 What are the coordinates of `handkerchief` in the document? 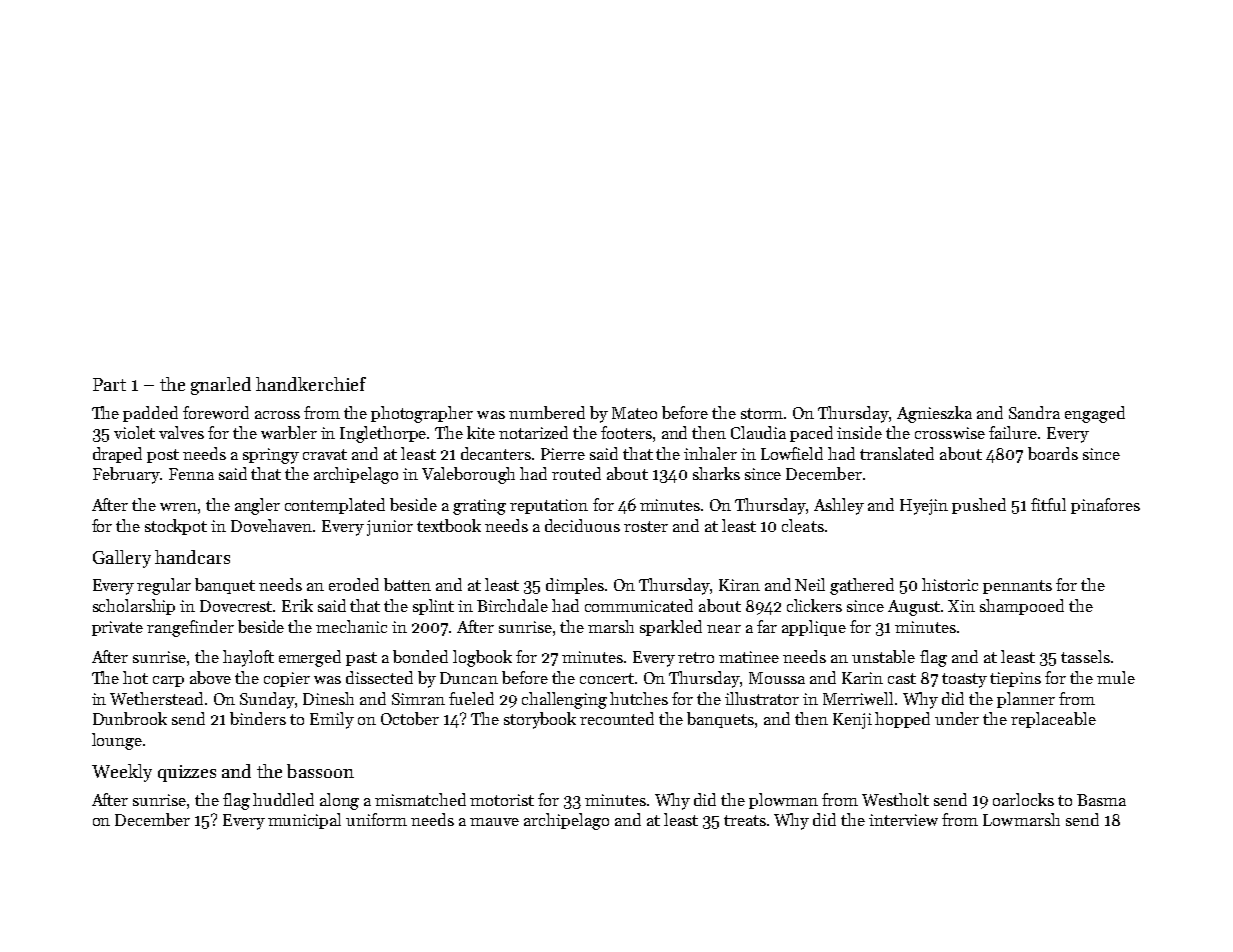 It's located at (311, 384).
